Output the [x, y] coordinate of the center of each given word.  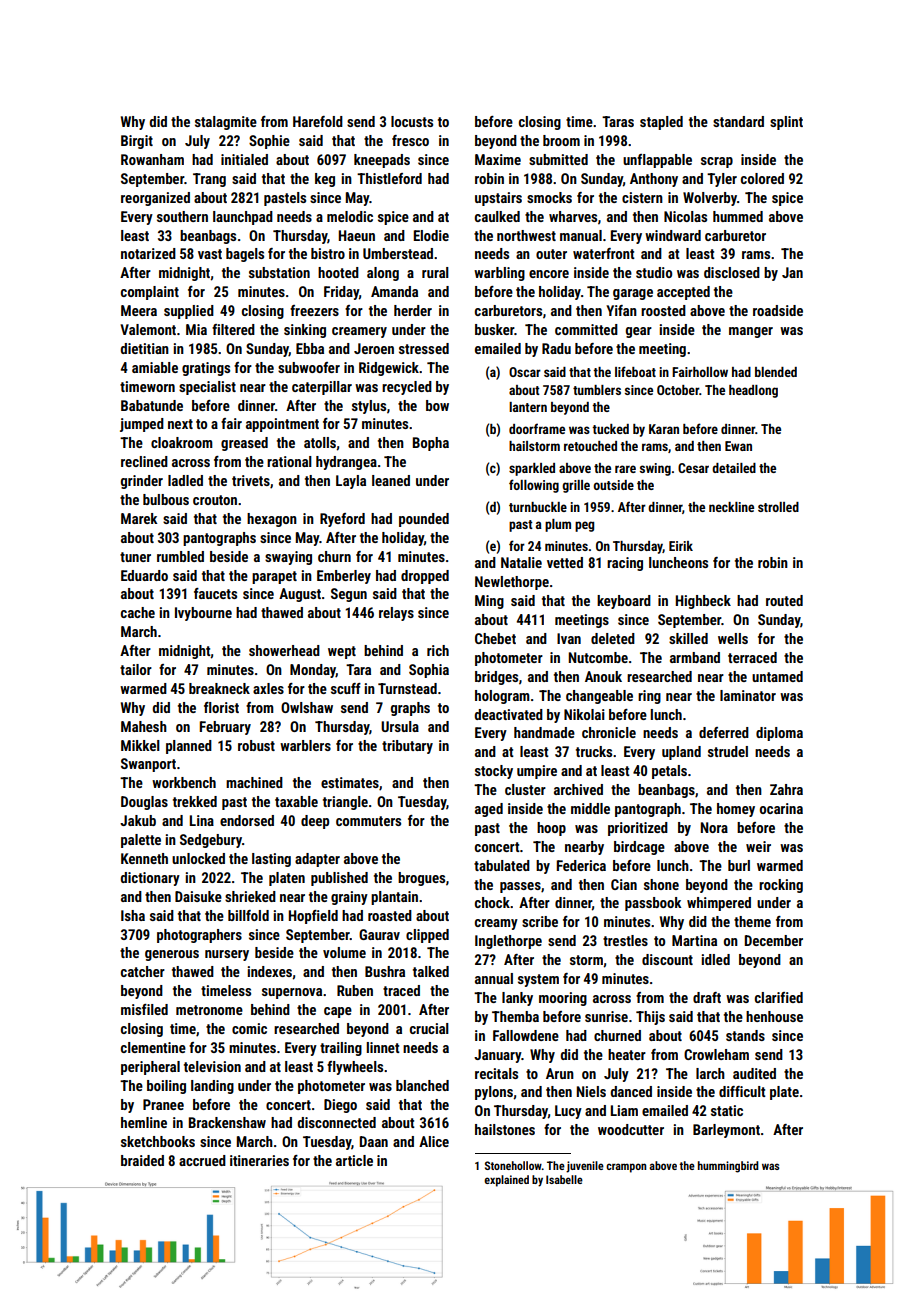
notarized [148, 253]
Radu [556, 348]
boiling [166, 1087]
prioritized [638, 829]
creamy [496, 924]
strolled [778, 507]
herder [413, 310]
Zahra [786, 789]
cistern [642, 197]
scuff [346, 688]
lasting [271, 860]
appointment [282, 425]
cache [138, 612]
